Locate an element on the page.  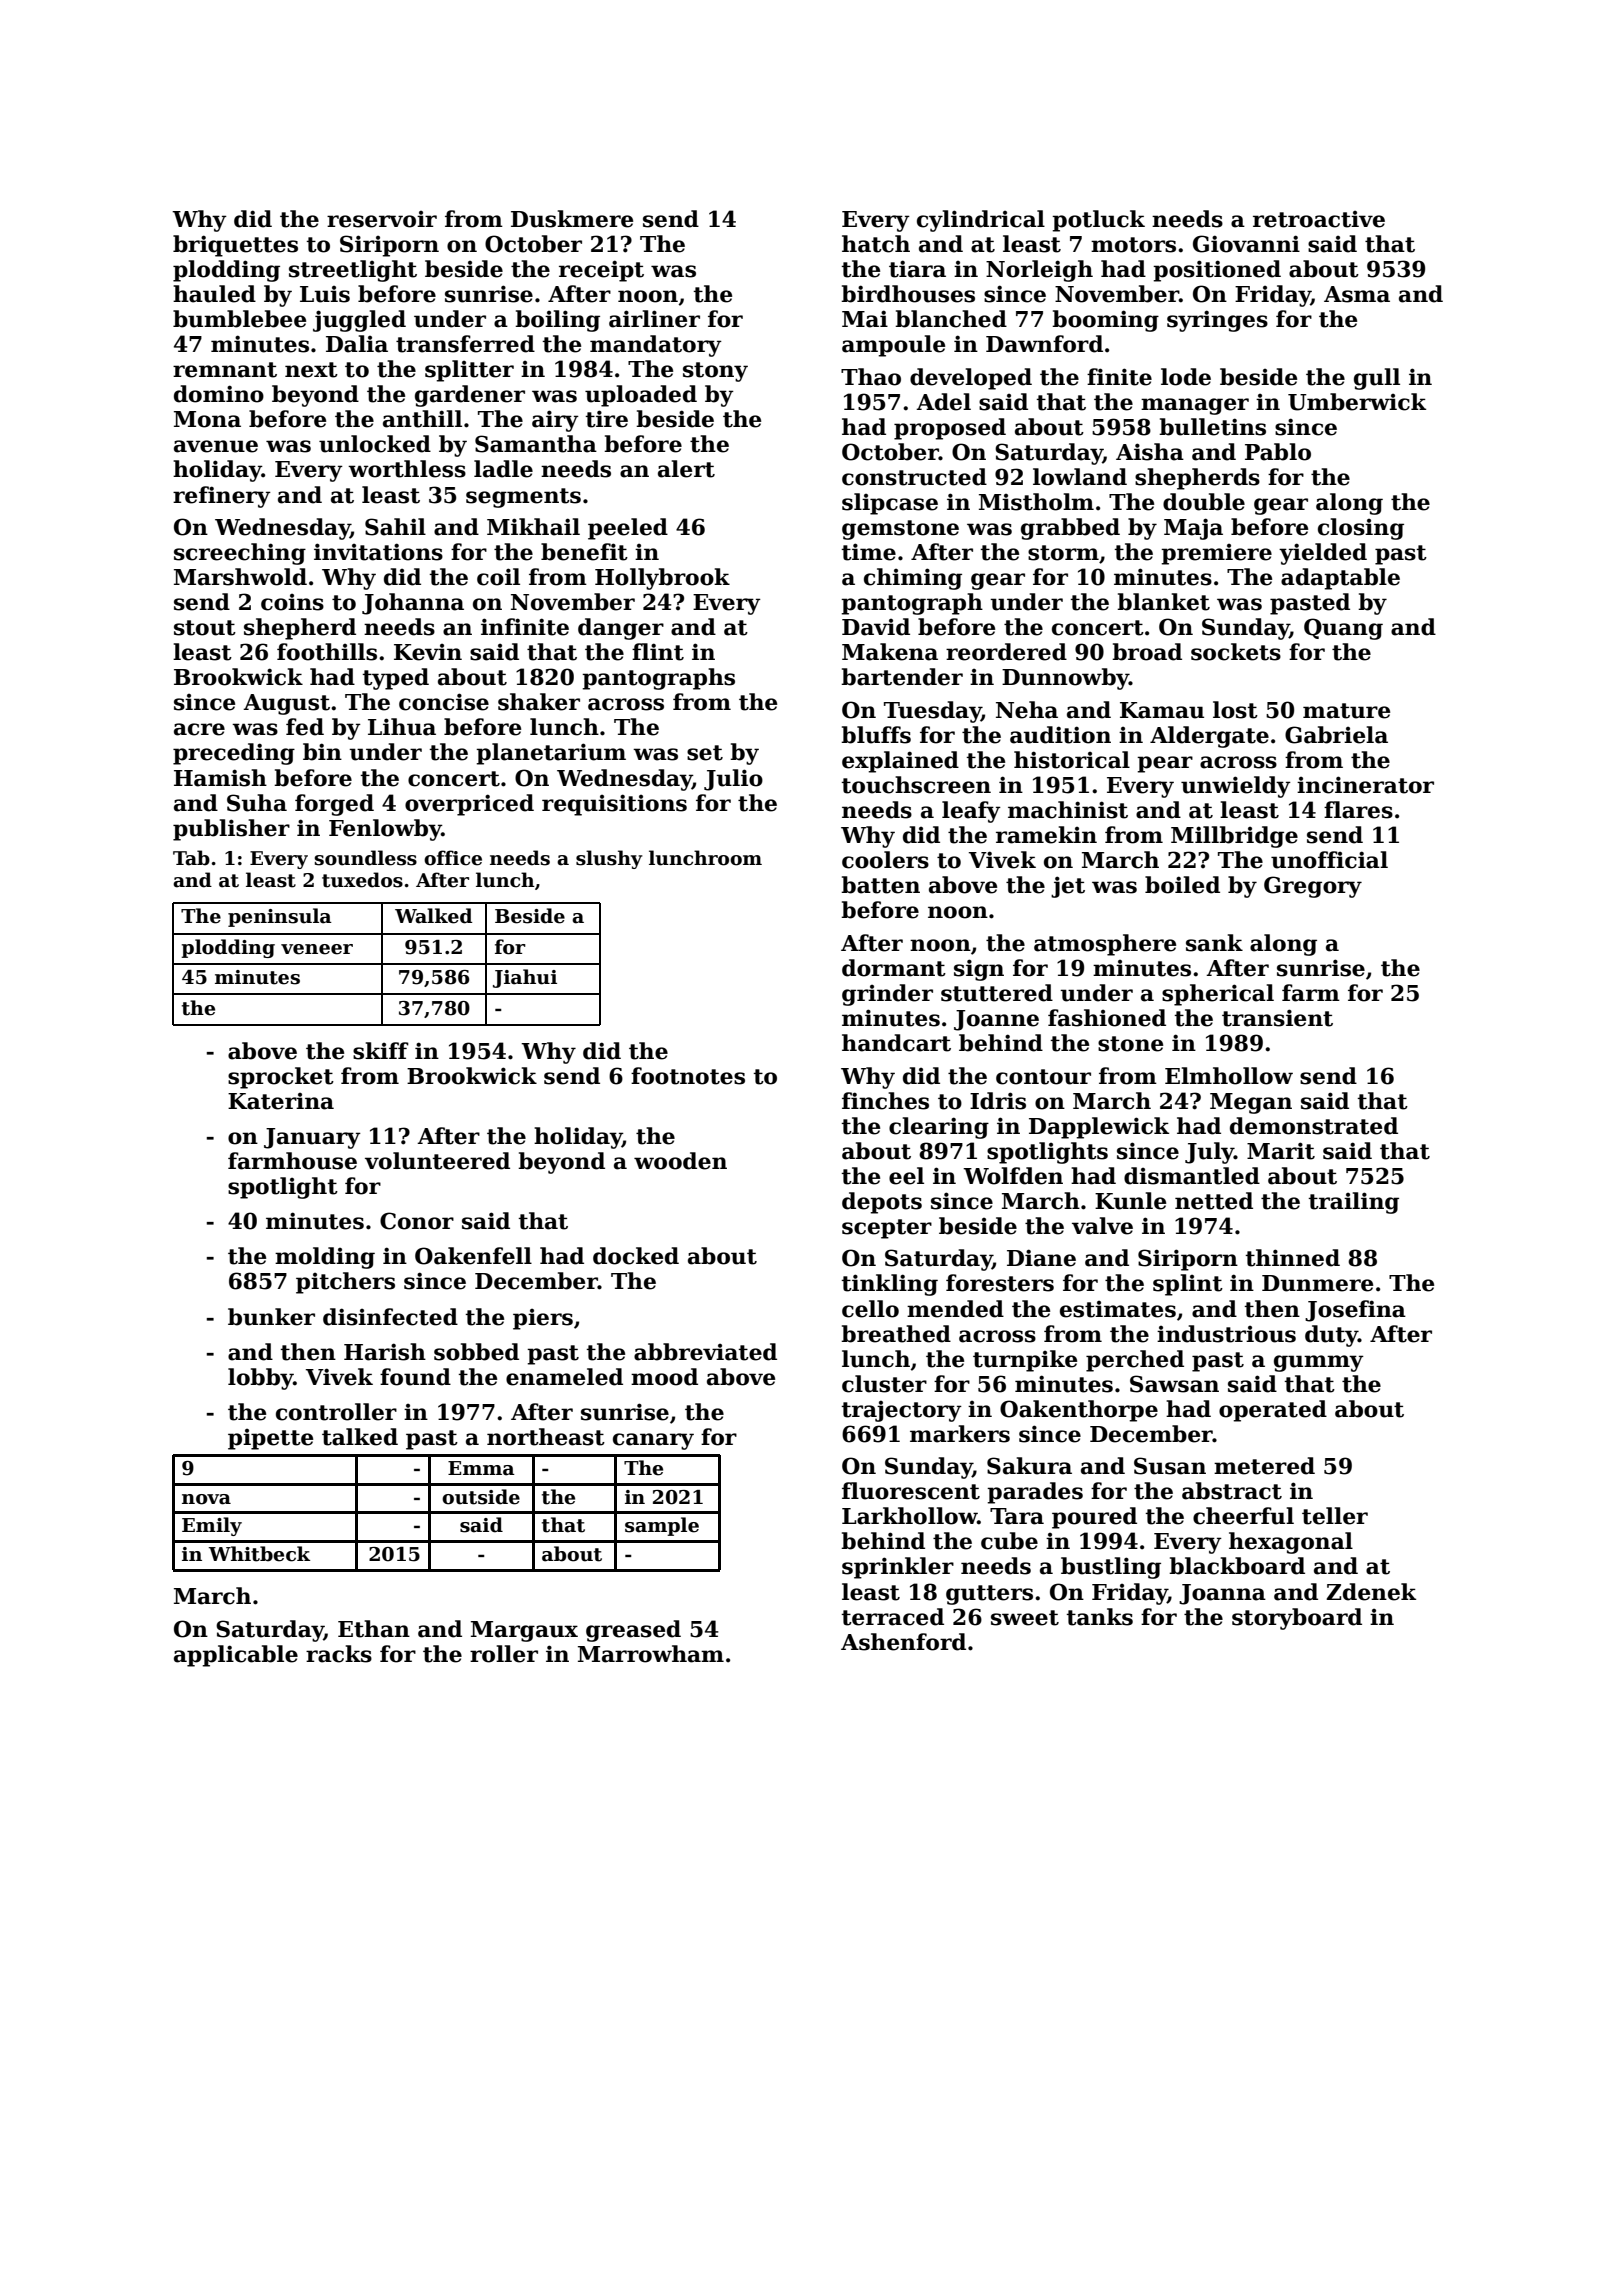
screeching is located at coordinates (240, 554).
